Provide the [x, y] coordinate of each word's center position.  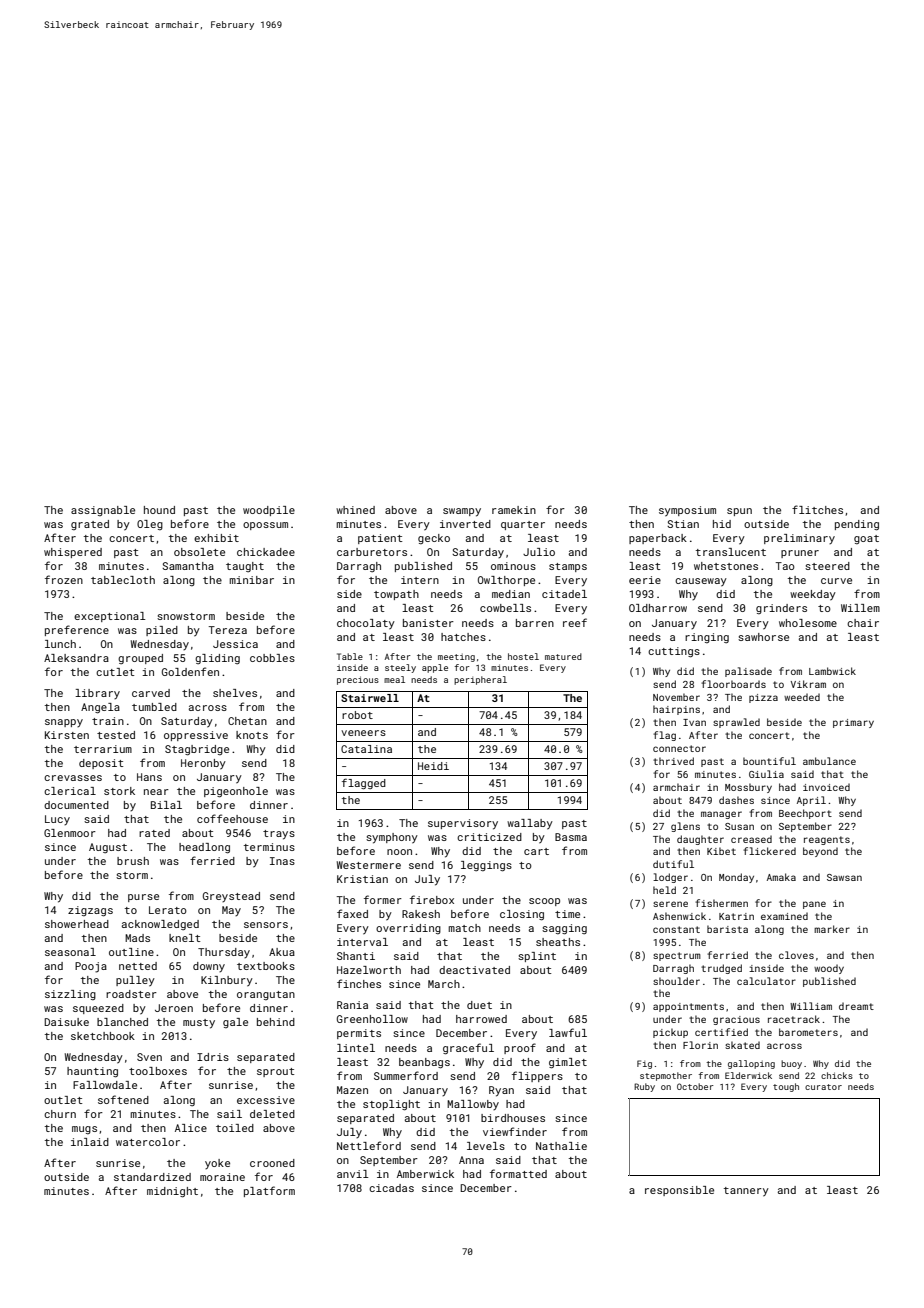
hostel [523, 656]
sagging [564, 929]
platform [269, 1191]
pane [814, 905]
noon [399, 852]
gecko [434, 539]
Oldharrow [658, 608]
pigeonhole [236, 792]
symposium [687, 511]
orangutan [266, 995]
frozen [64, 579]
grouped [140, 659]
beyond [820, 852]
